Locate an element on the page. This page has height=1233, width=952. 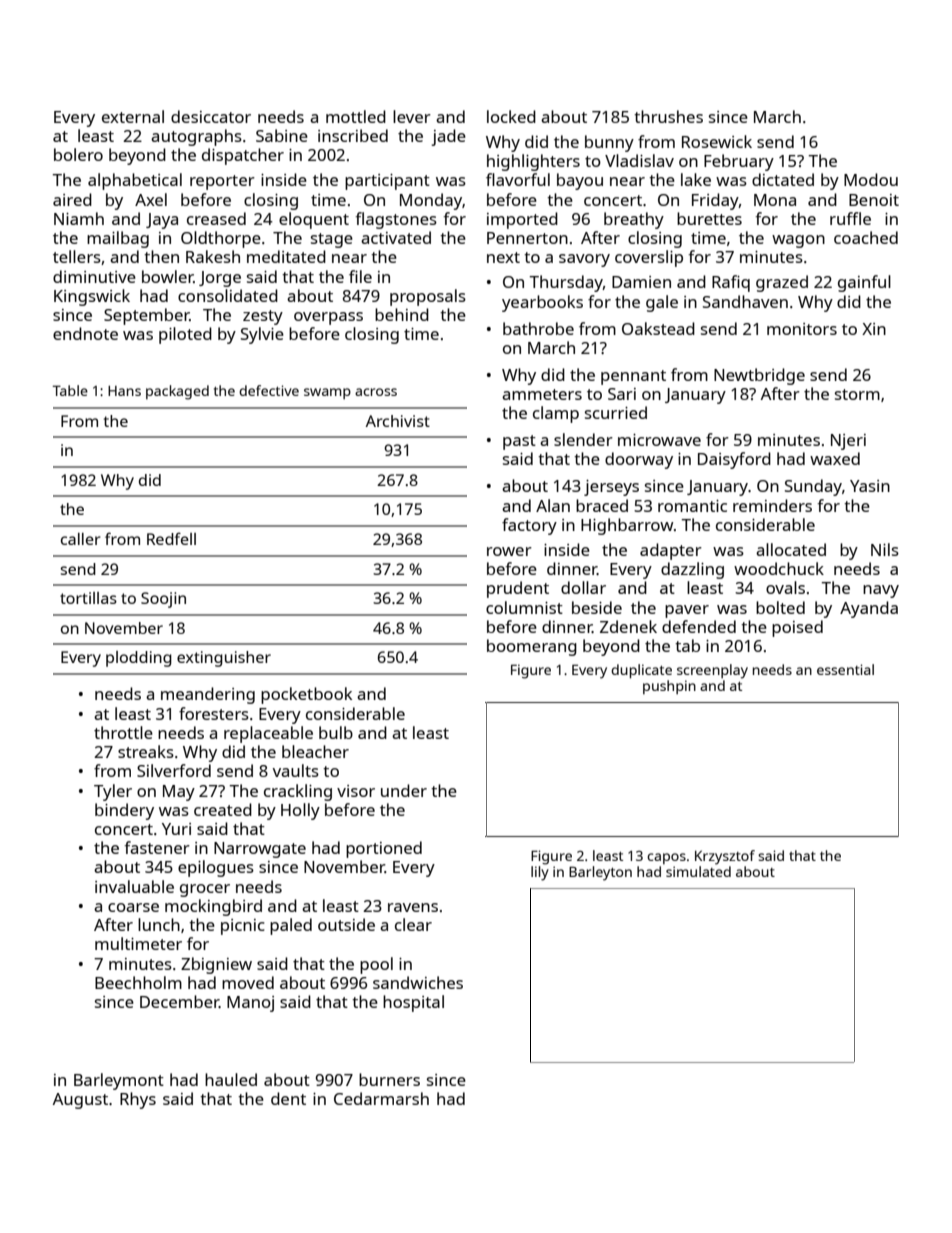
under is located at coordinates (404, 790).
